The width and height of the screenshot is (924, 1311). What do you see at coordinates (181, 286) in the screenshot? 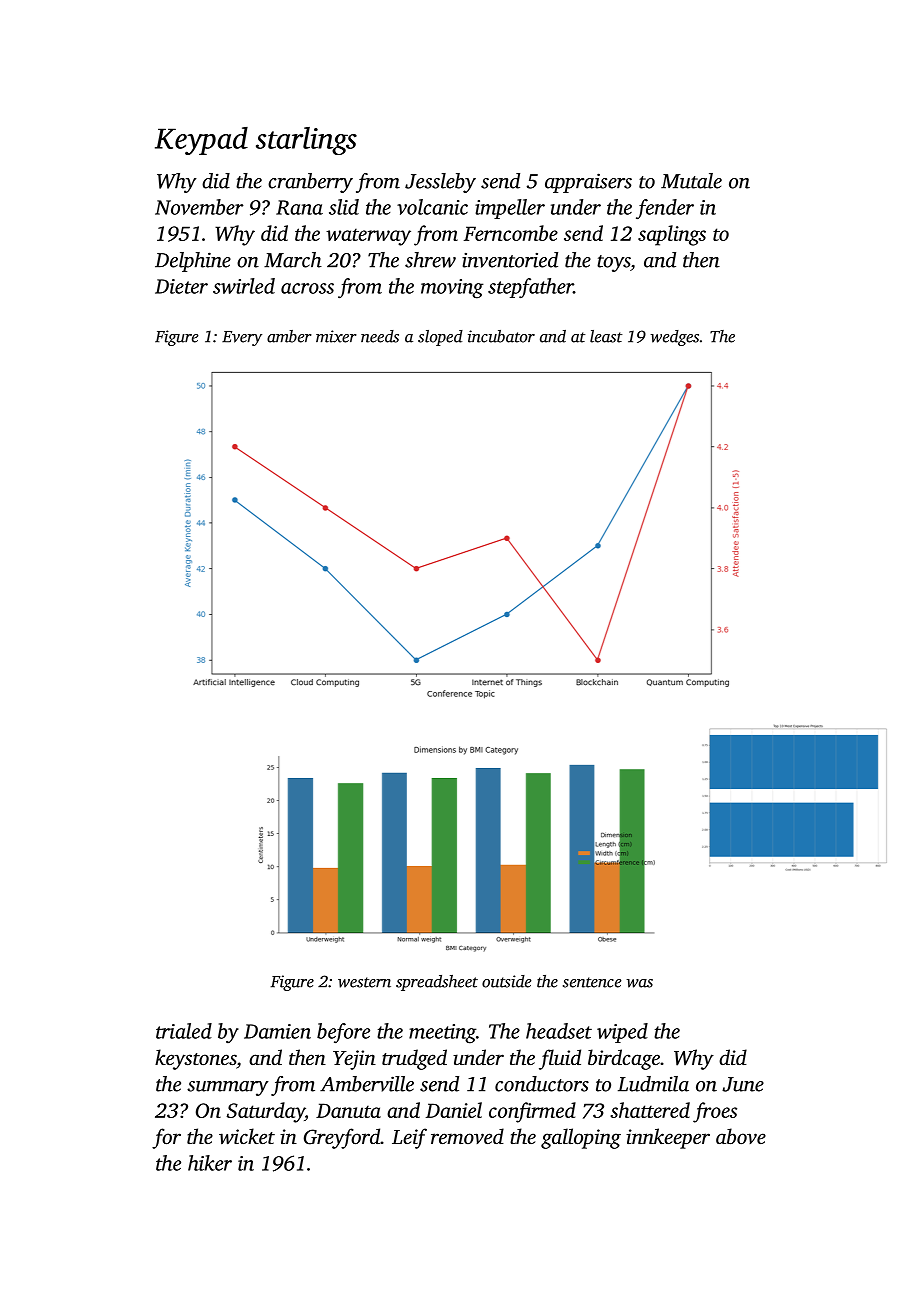
I see `Dieter` at bounding box center [181, 286].
